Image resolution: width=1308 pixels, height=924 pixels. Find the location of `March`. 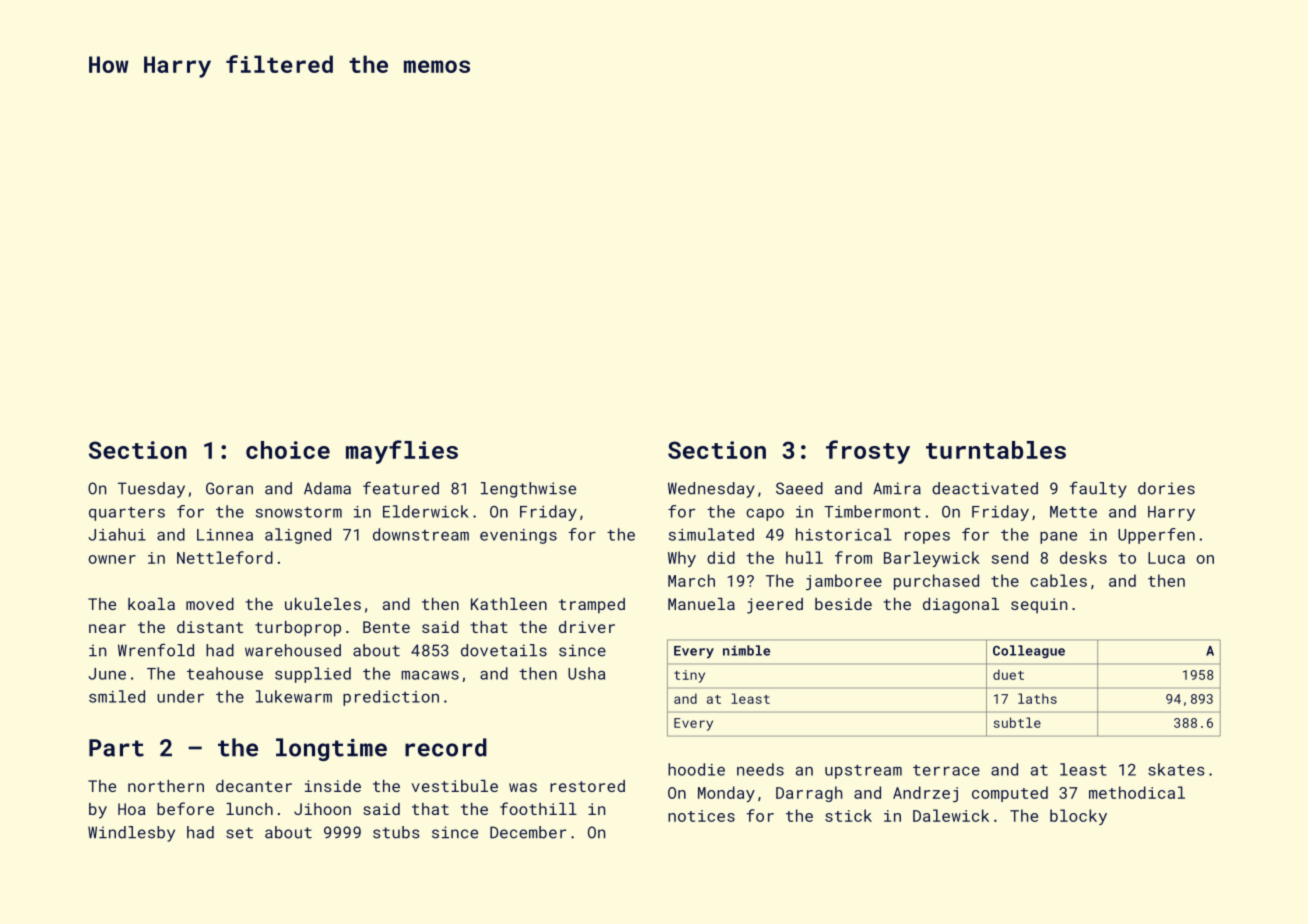

March is located at coordinates (691, 580).
